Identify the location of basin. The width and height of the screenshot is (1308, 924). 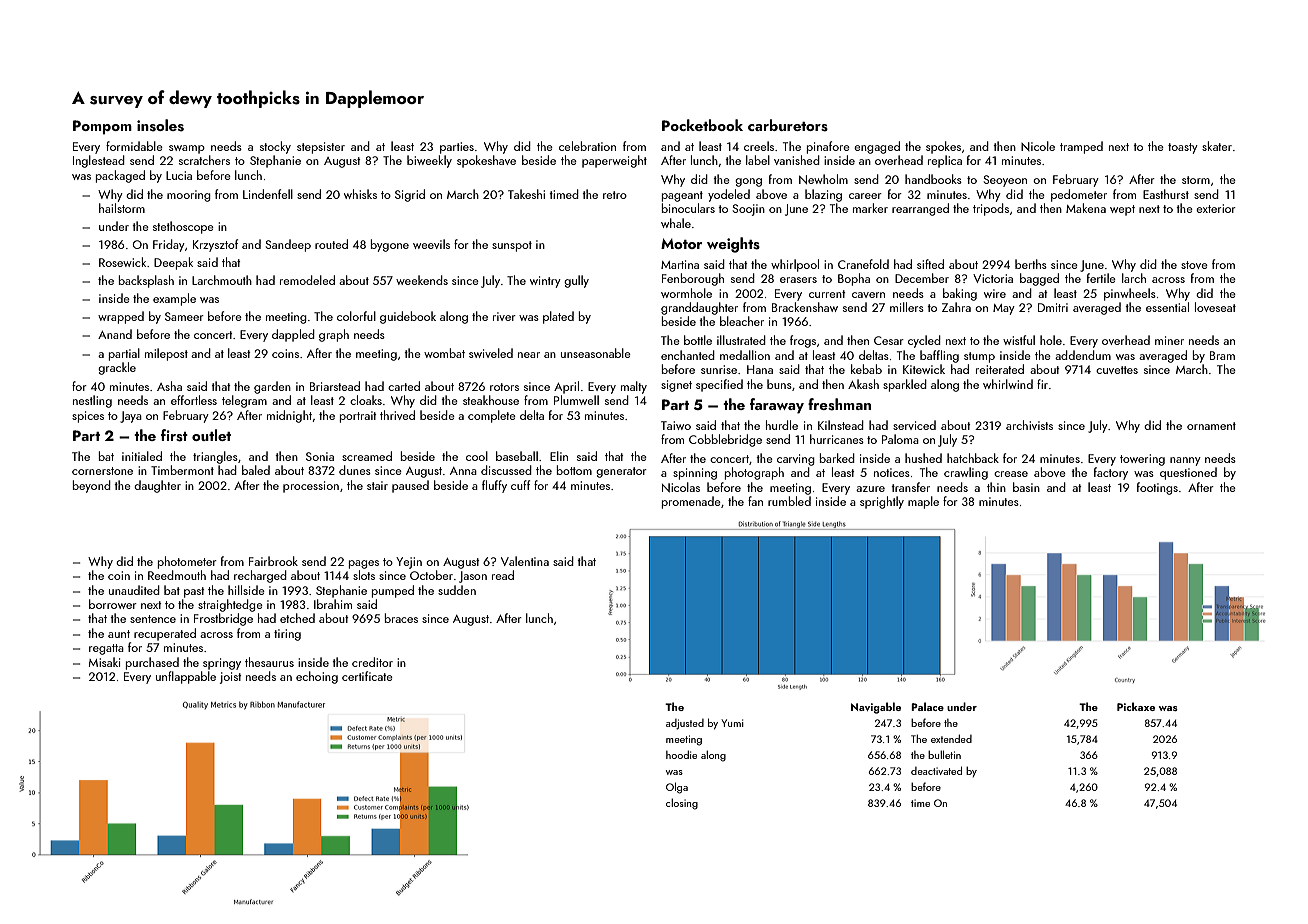
(1026, 487).
